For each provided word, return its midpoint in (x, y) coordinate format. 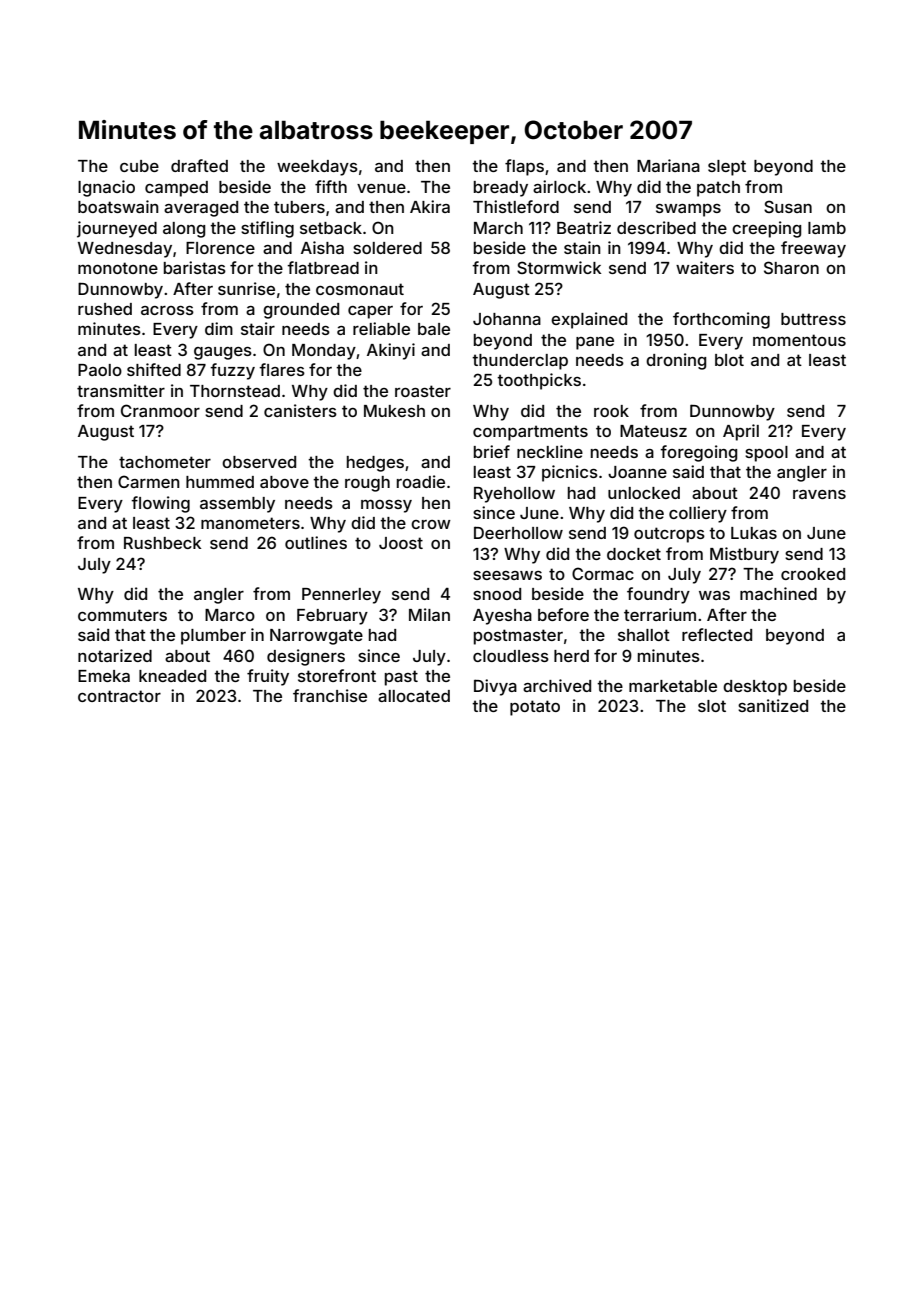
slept (727, 168)
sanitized (773, 705)
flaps (524, 167)
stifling (267, 229)
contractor (119, 696)
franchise (330, 695)
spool (766, 454)
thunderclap (520, 362)
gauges (223, 353)
